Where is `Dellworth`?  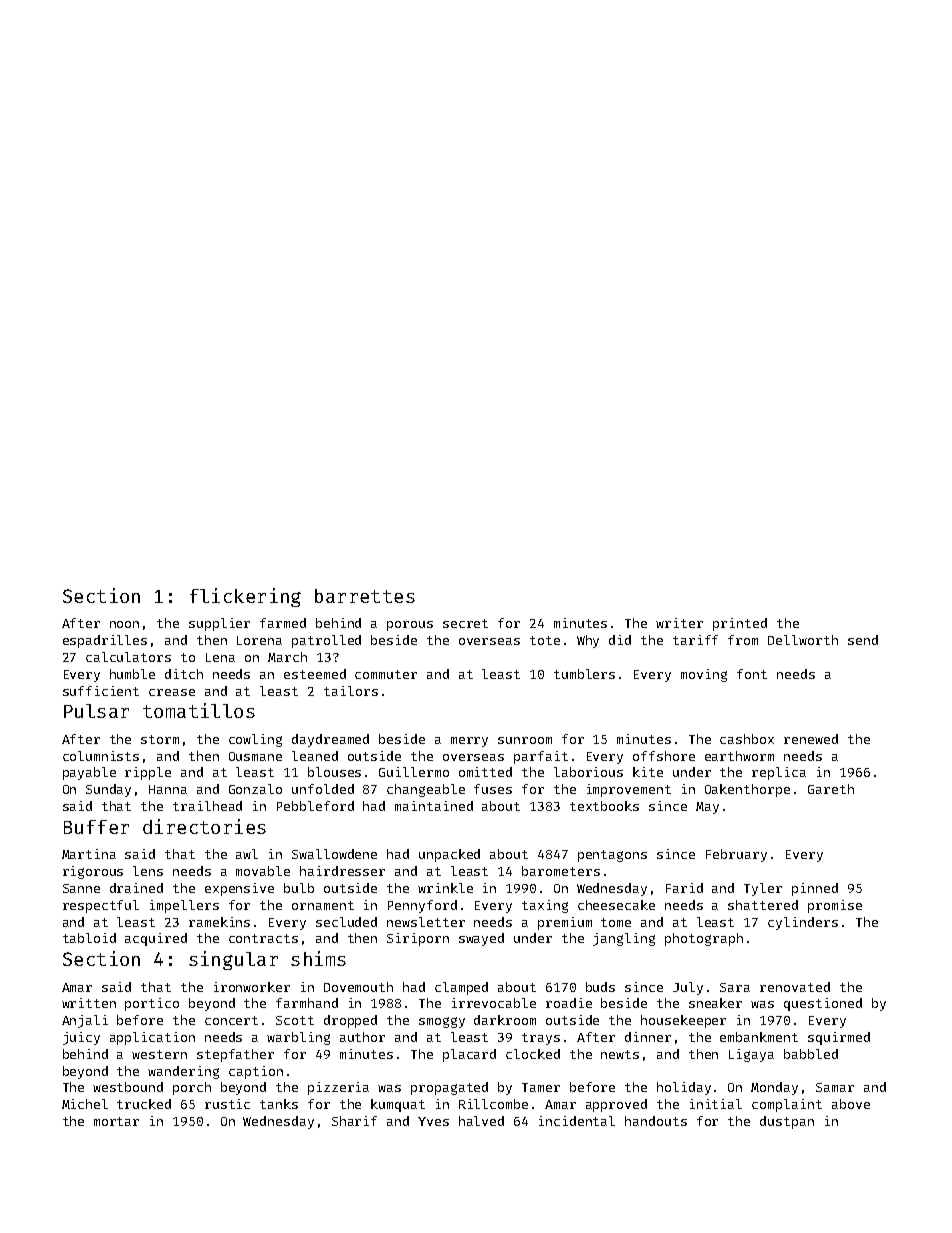
Dellworth is located at coordinates (803, 640).
